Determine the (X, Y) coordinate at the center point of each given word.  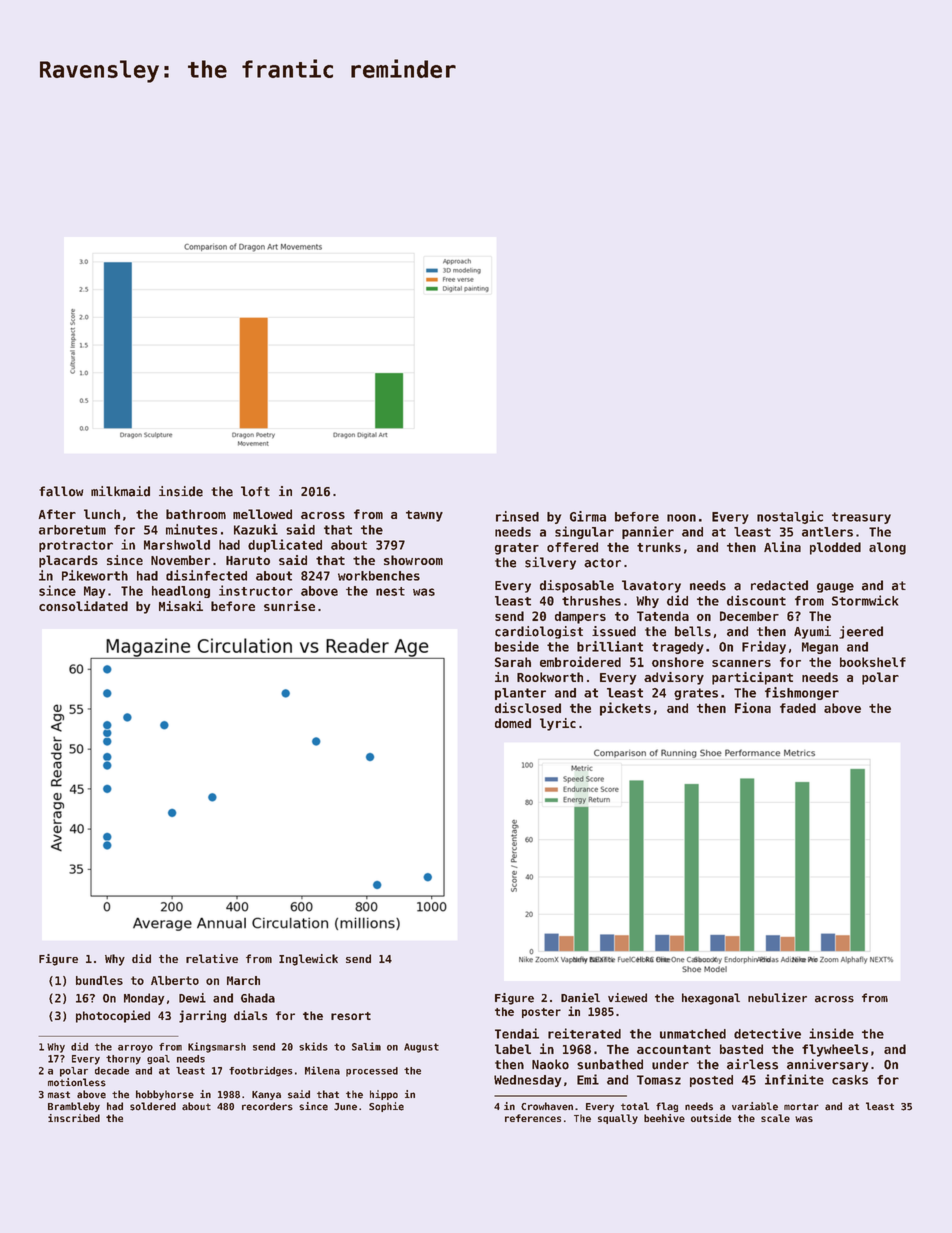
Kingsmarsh (217, 1047)
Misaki (181, 606)
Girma (588, 516)
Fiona (753, 707)
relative (212, 958)
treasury (861, 518)
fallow (61, 491)
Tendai (517, 1033)
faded (798, 708)
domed (513, 723)
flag (667, 1107)
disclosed (528, 707)
